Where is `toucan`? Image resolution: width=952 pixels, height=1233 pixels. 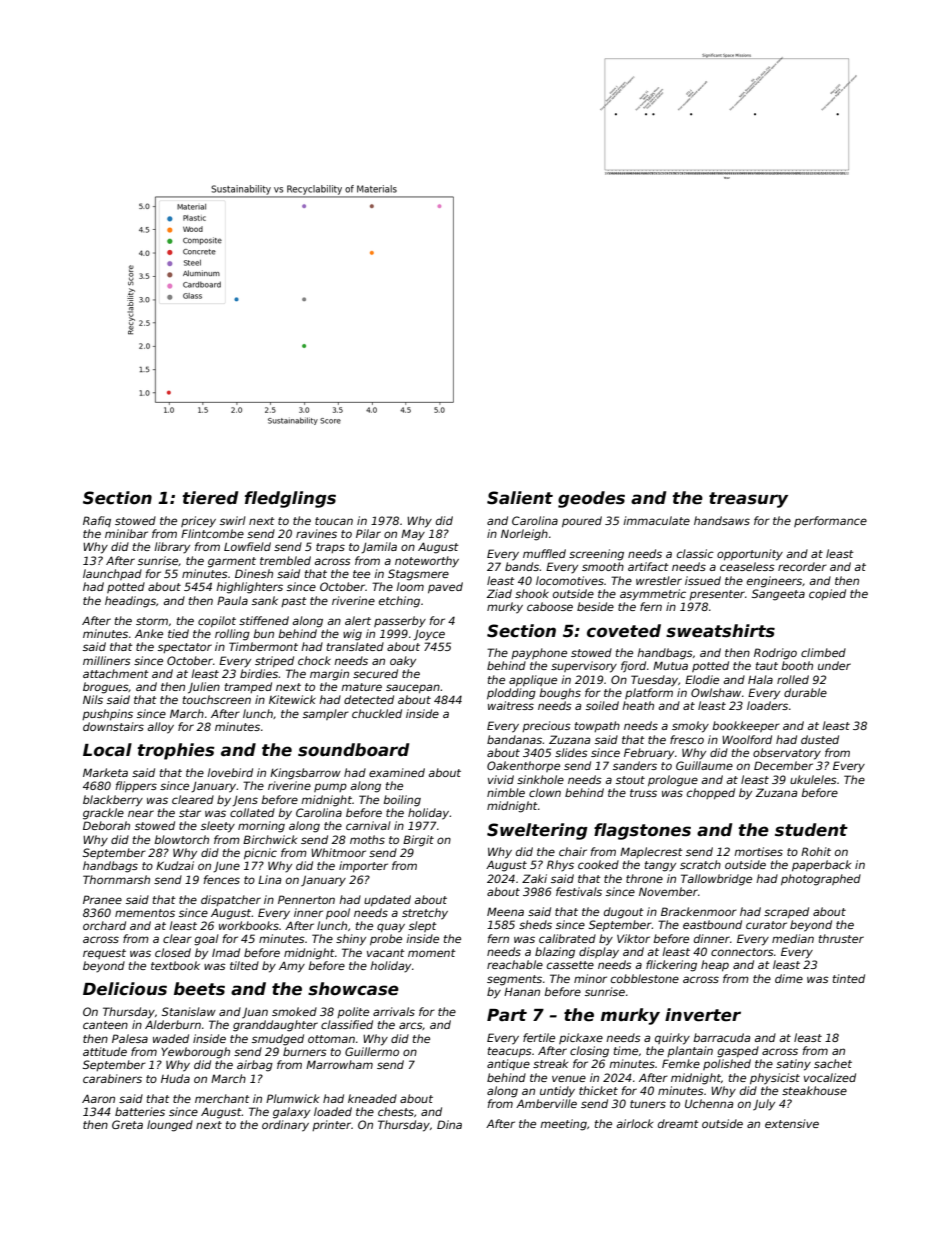
toucan is located at coordinates (334, 521).
